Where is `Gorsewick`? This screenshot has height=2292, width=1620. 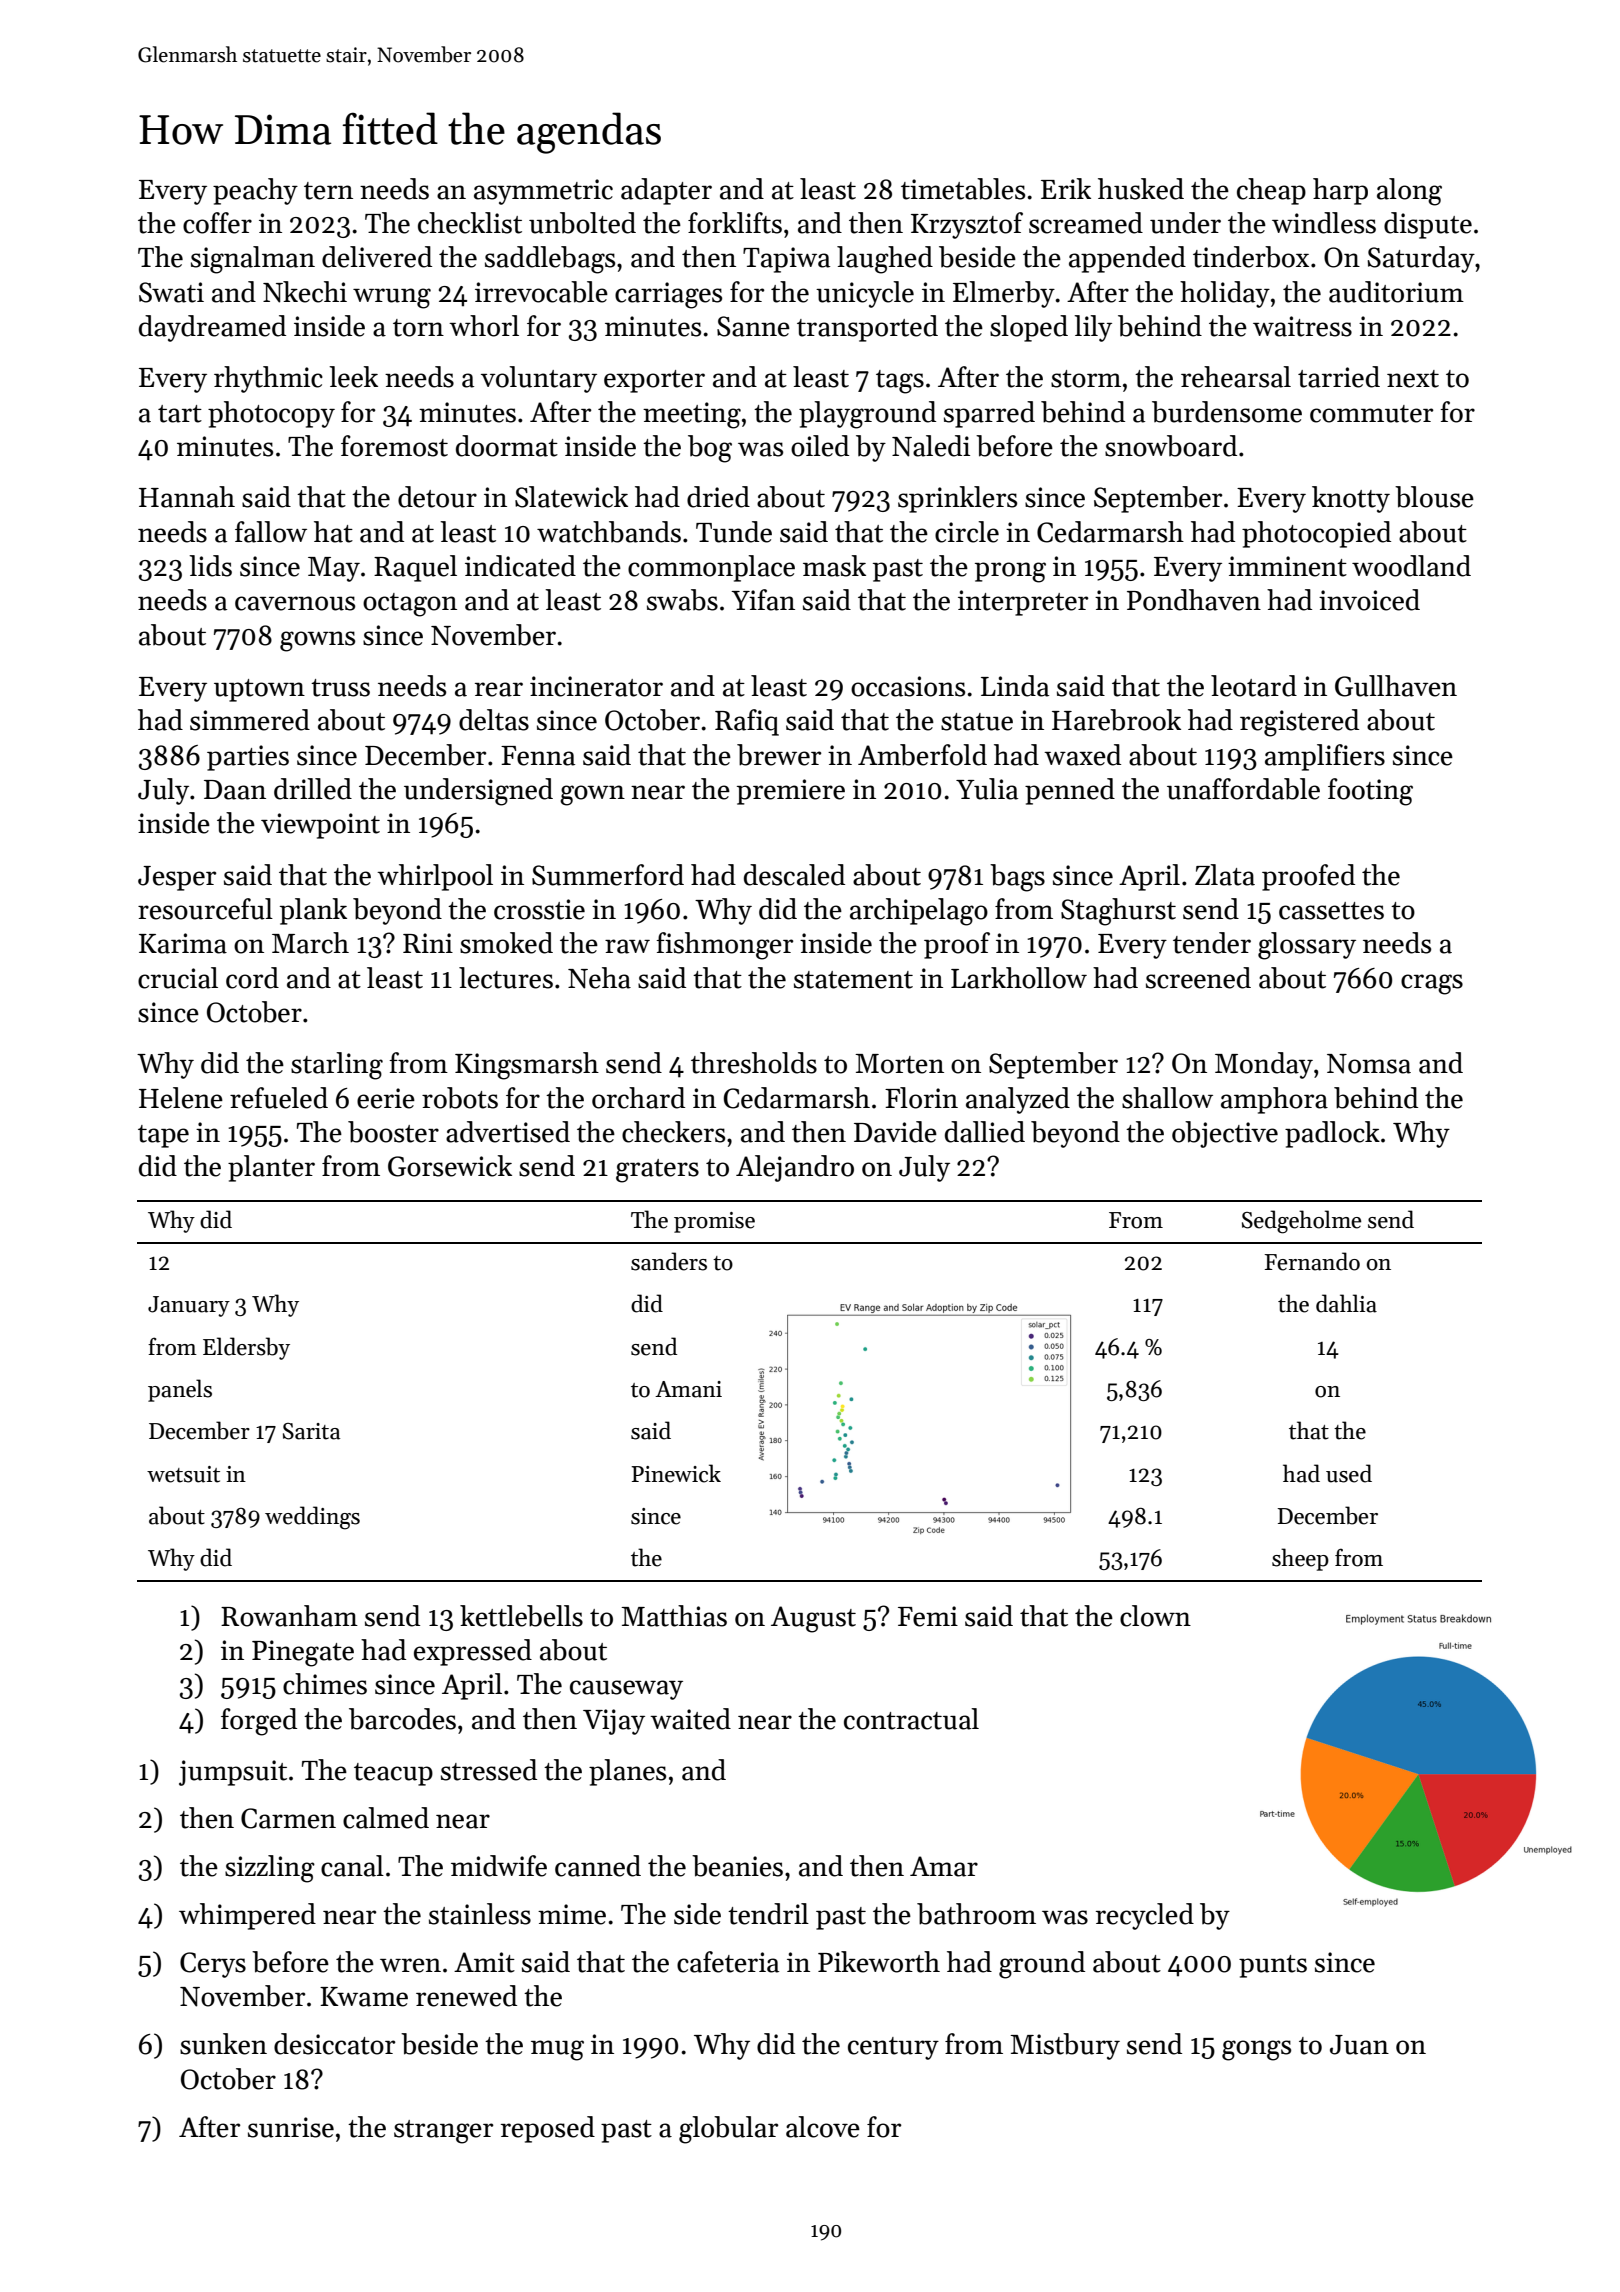
Gorsewick is located at coordinates (450, 1166).
